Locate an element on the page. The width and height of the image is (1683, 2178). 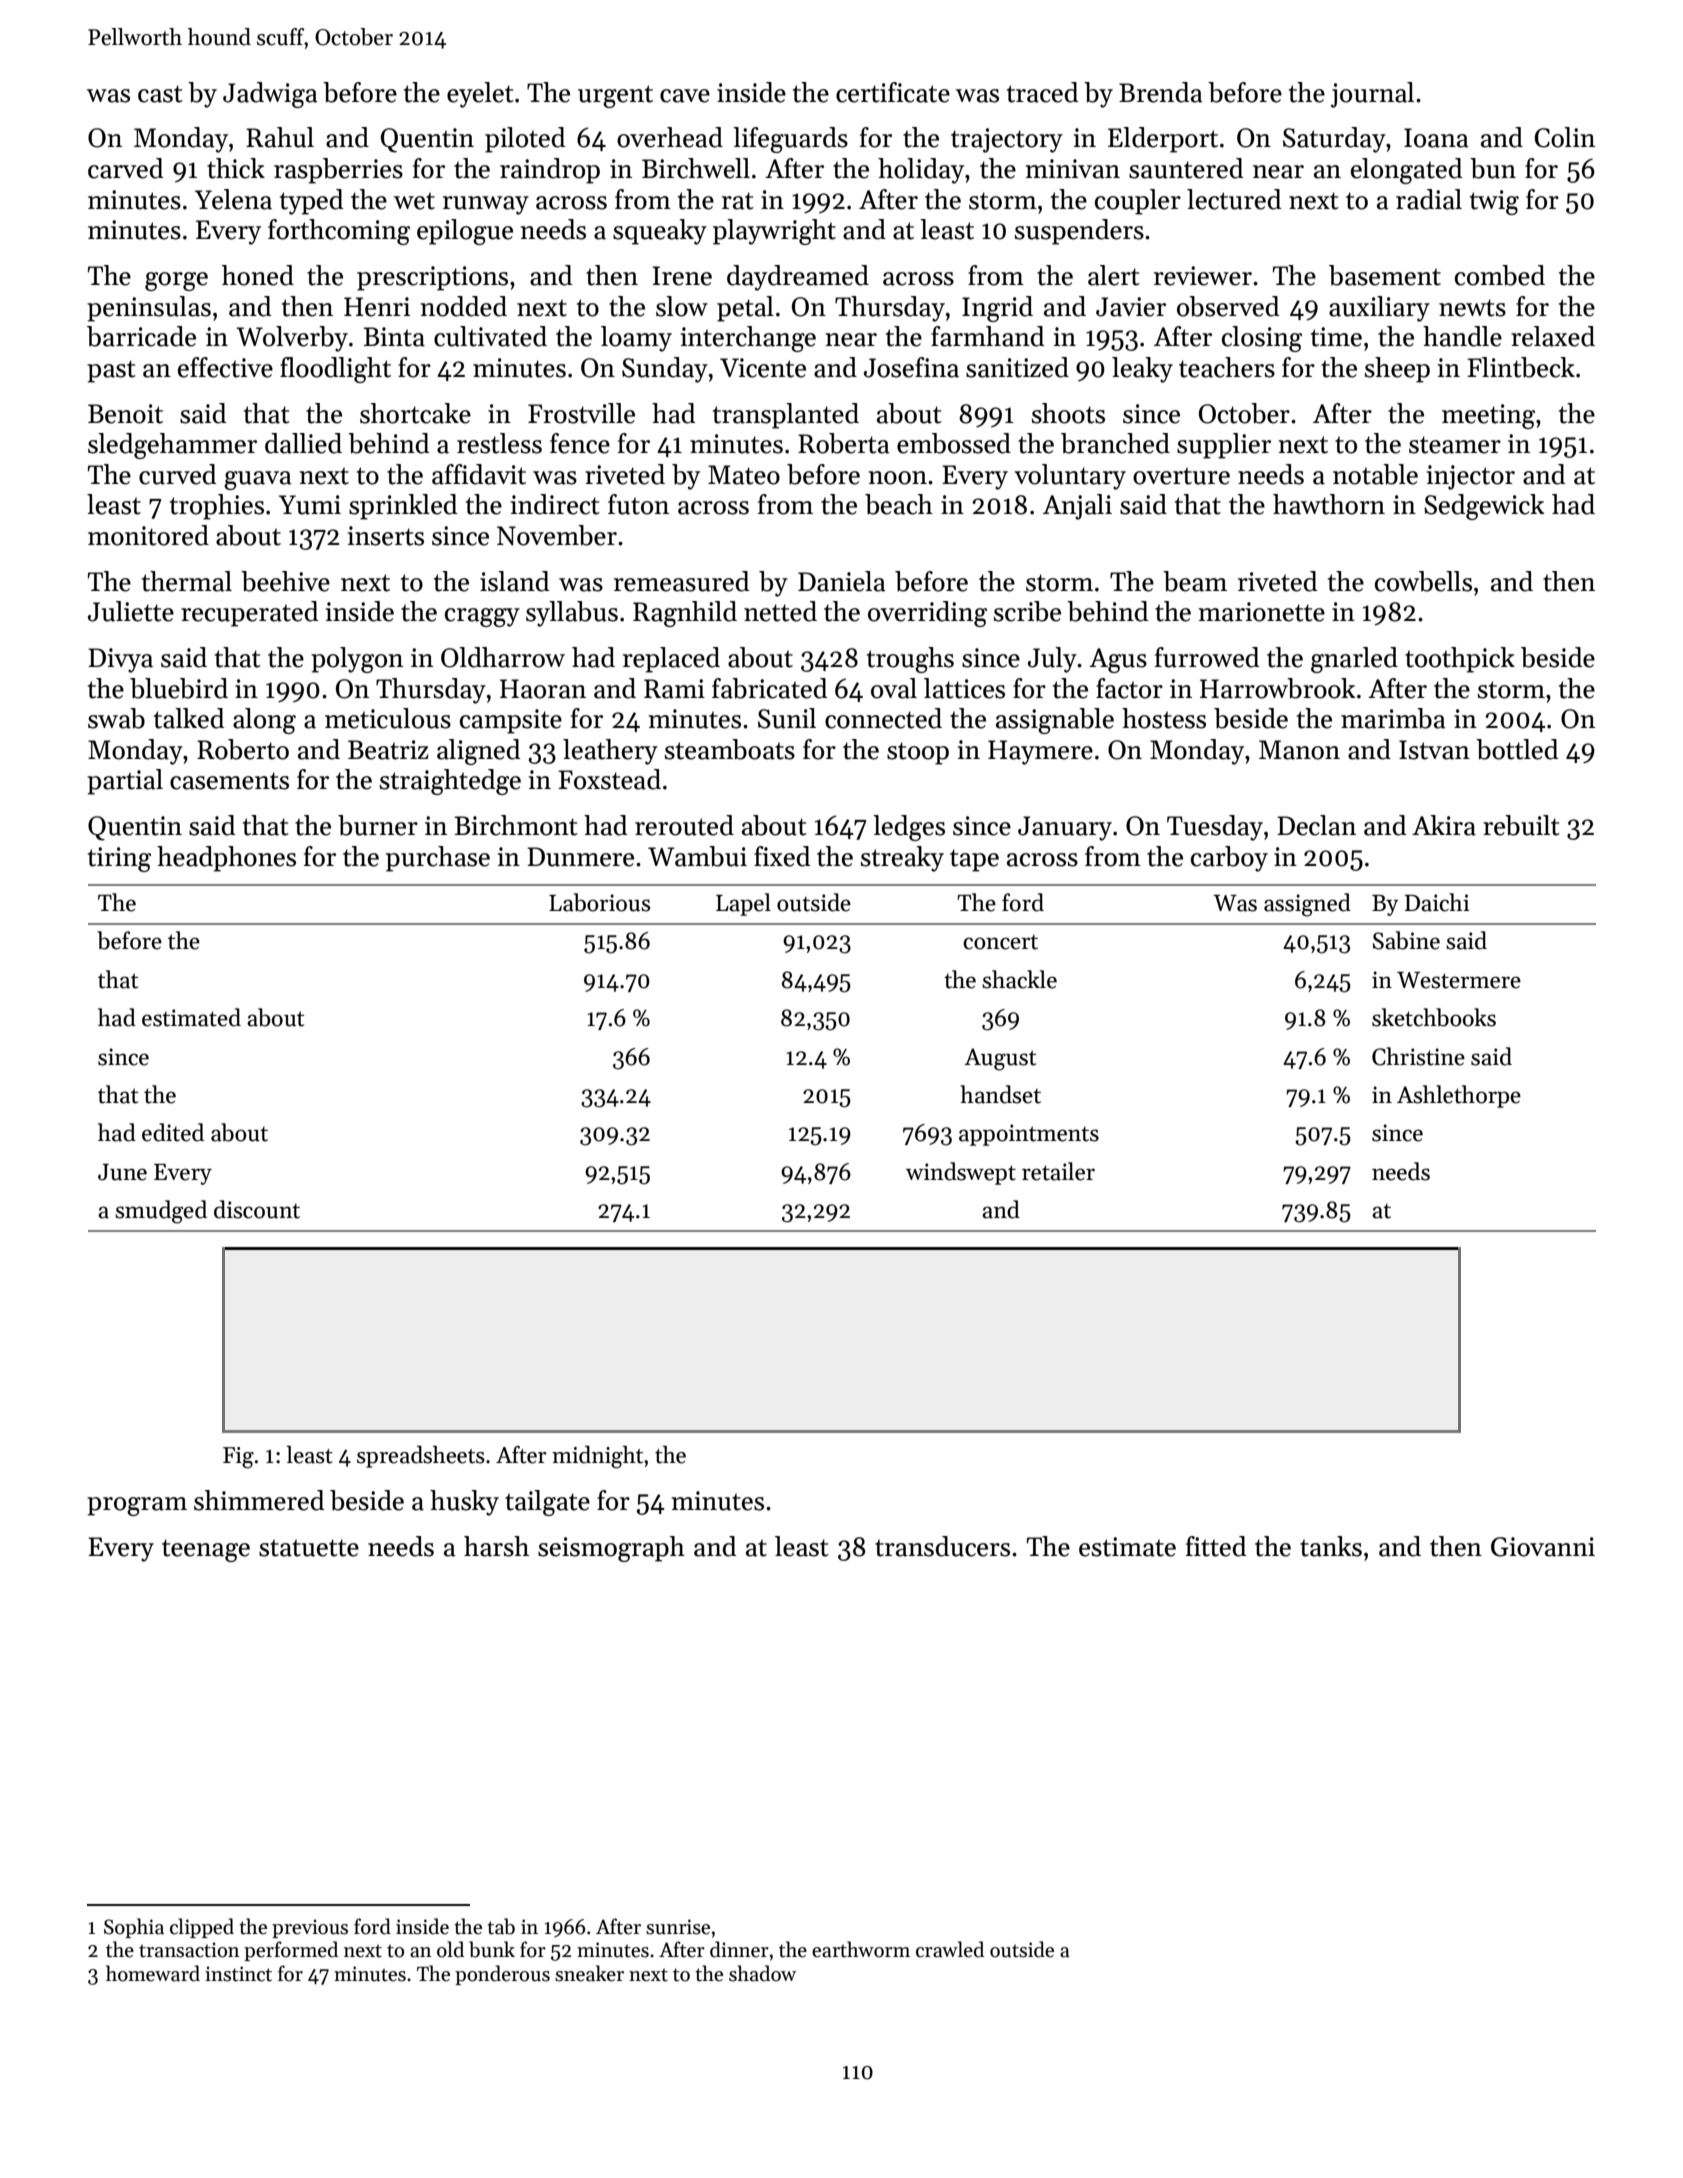
Laborious is located at coordinates (599, 902).
